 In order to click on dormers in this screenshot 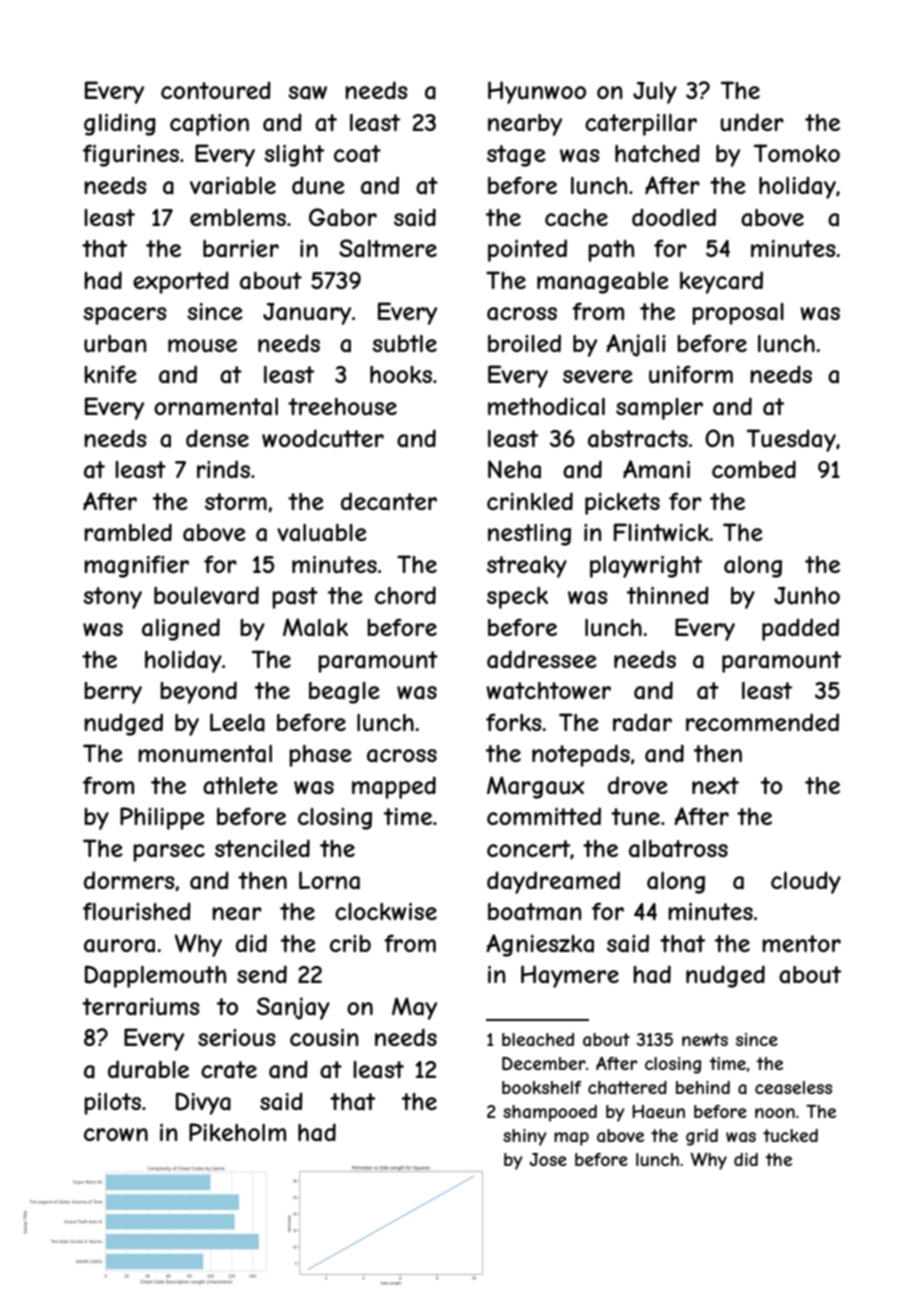, I will do `click(129, 880)`.
